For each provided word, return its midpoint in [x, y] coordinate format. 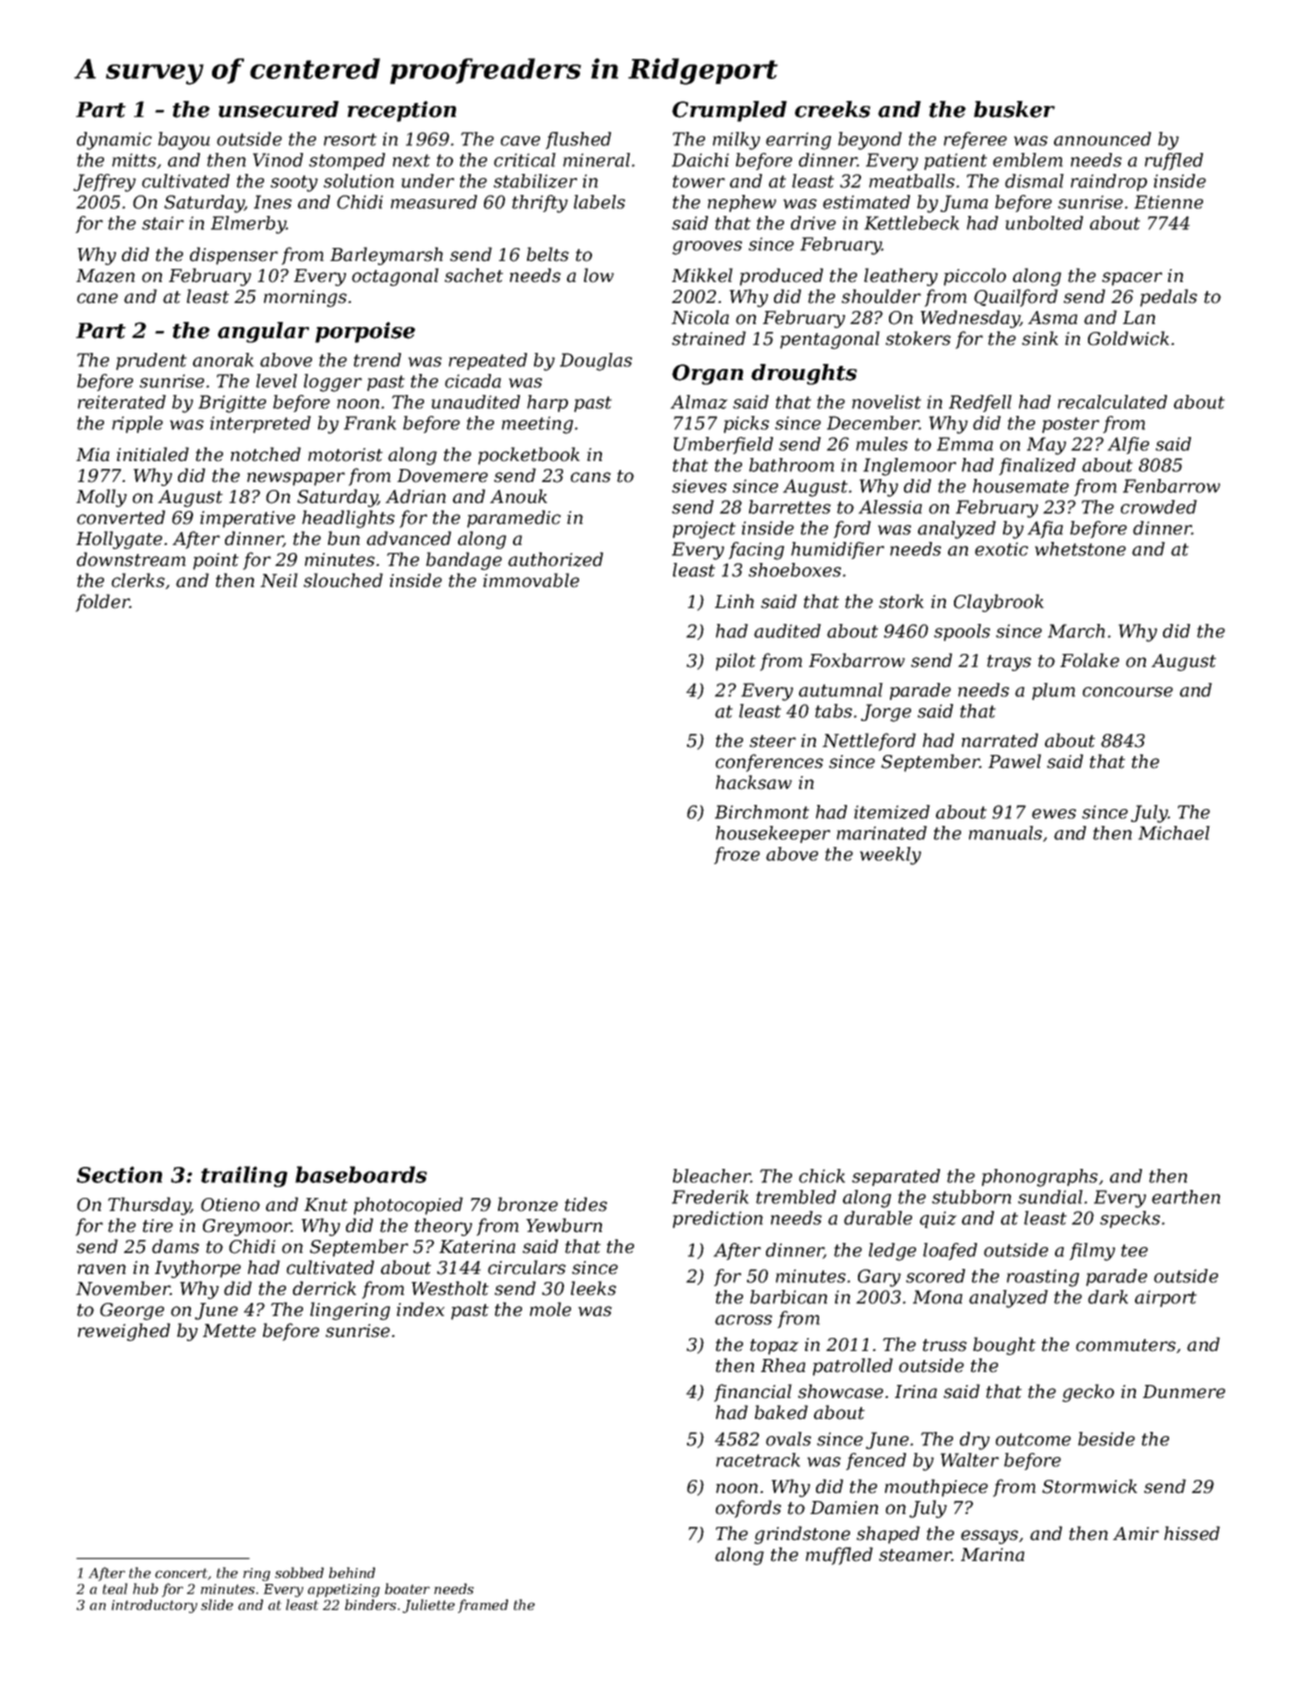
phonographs [1040, 1178]
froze [737, 855]
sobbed [299, 1572]
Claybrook [999, 603]
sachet [474, 275]
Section [119, 1174]
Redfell [980, 403]
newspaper [296, 479]
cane [97, 298]
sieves [699, 486]
